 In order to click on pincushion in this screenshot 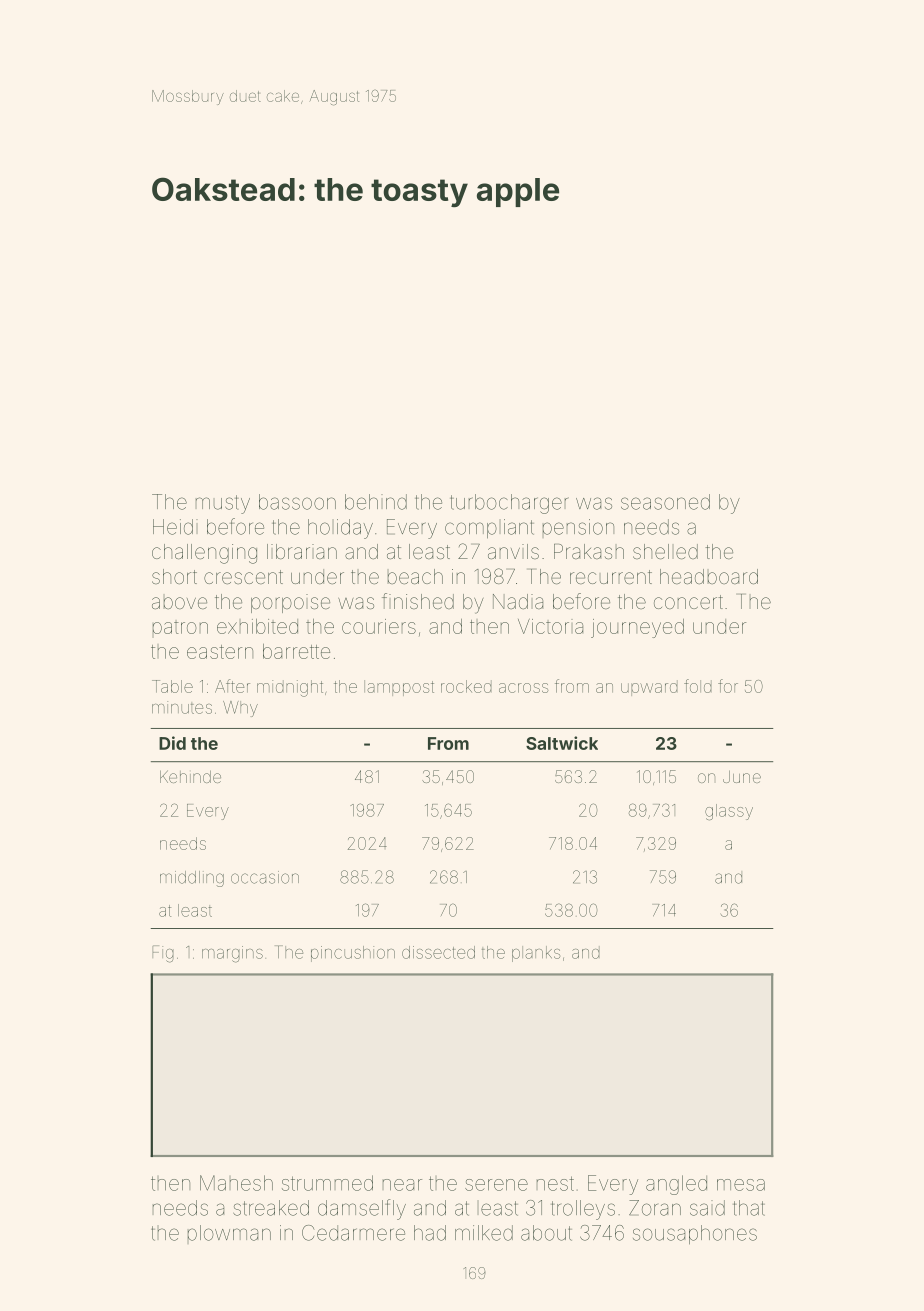, I will do `click(353, 954)`.
